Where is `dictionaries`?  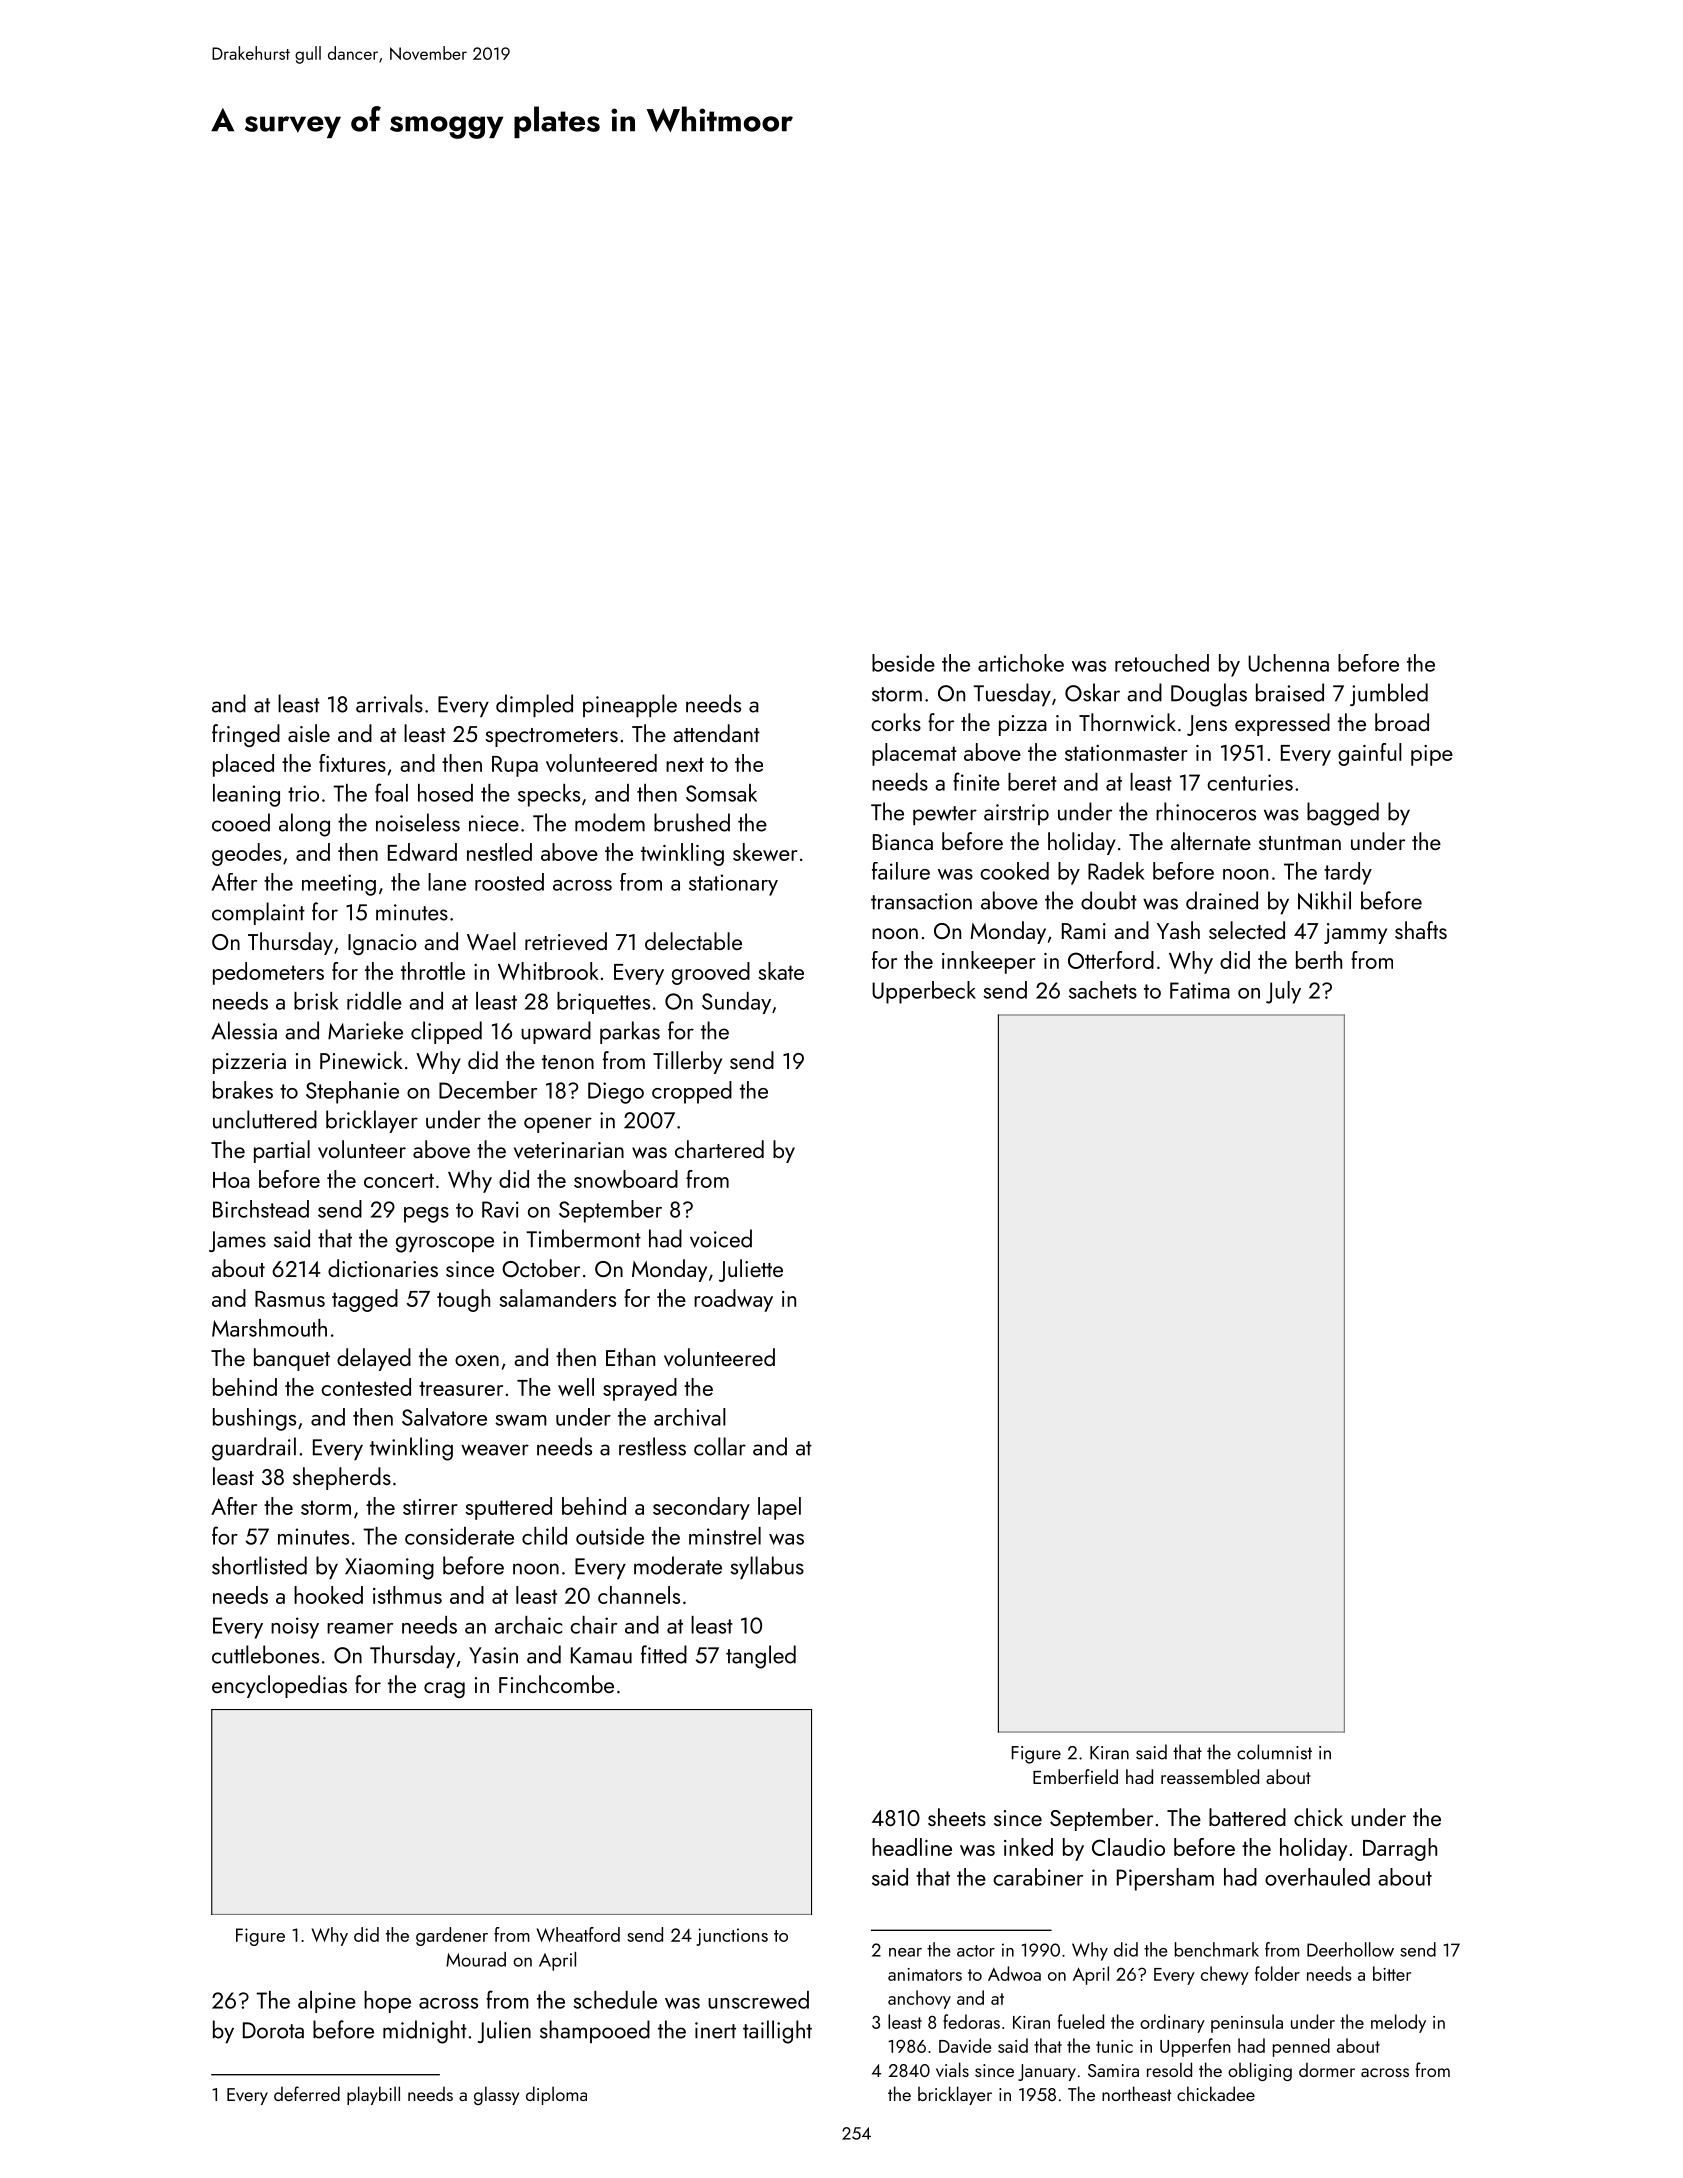 dictionaries is located at coordinates (383, 1268).
